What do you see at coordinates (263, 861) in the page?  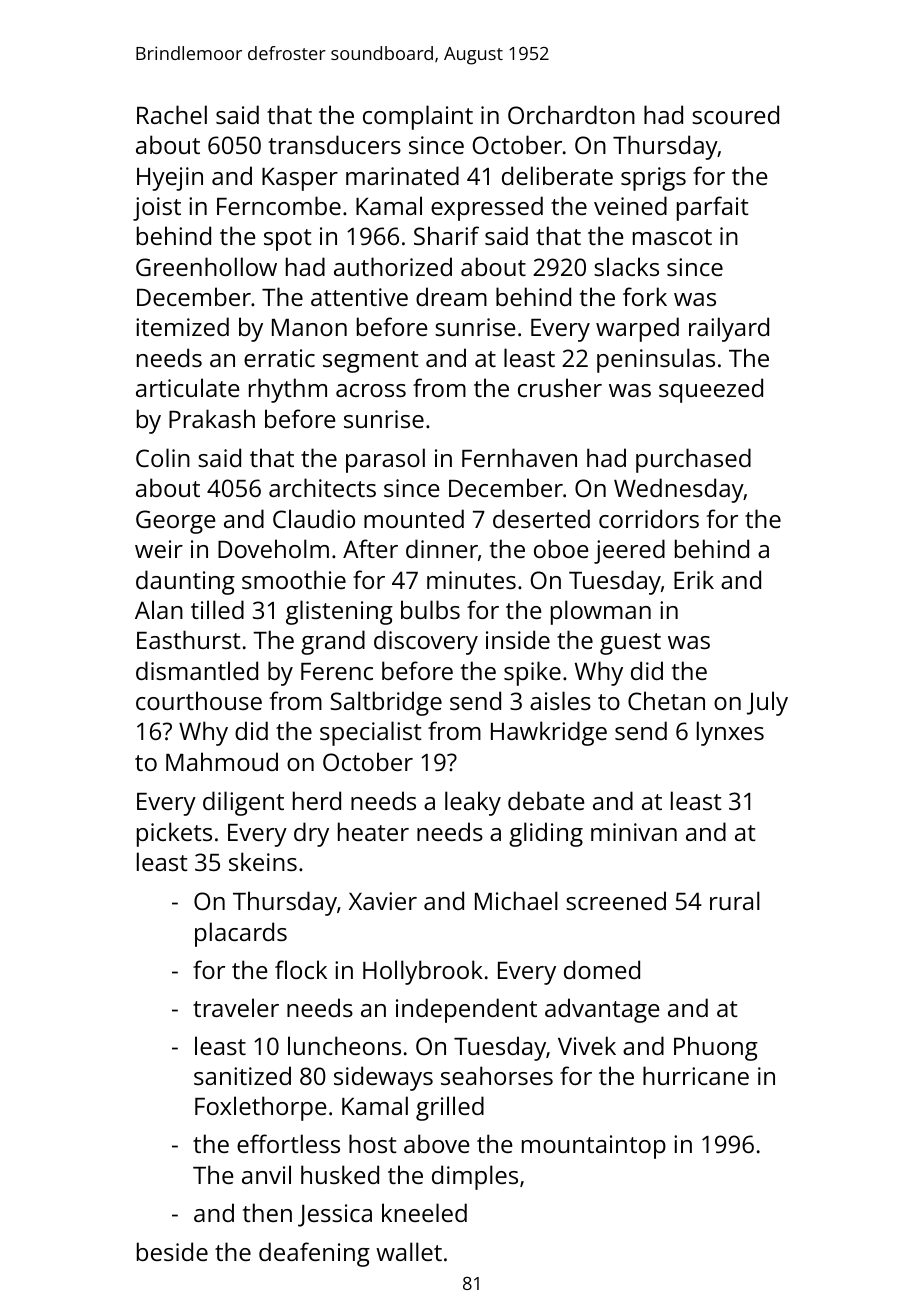 I see `skeins` at bounding box center [263, 861].
